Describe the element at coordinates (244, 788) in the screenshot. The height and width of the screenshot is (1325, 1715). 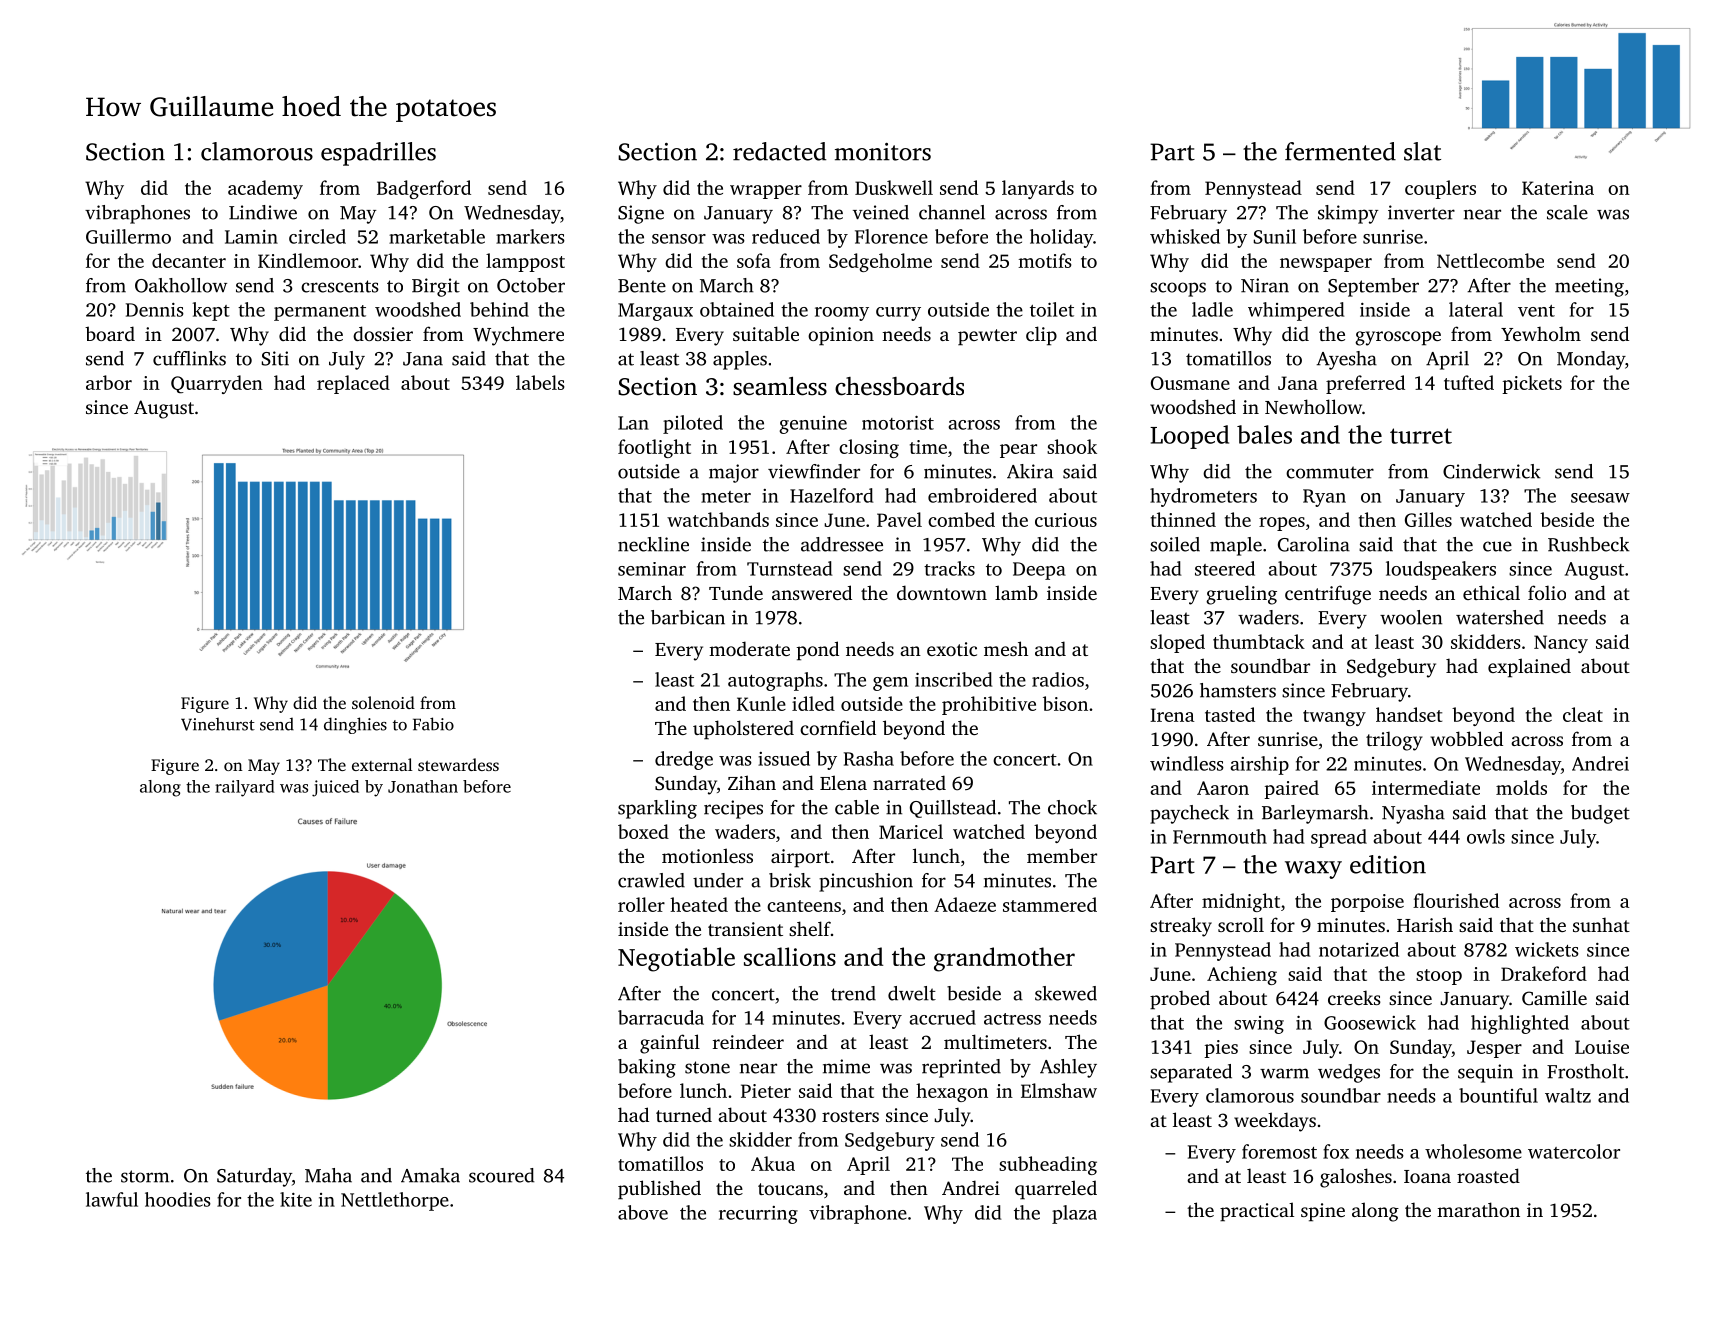
I see `railyard` at that location.
